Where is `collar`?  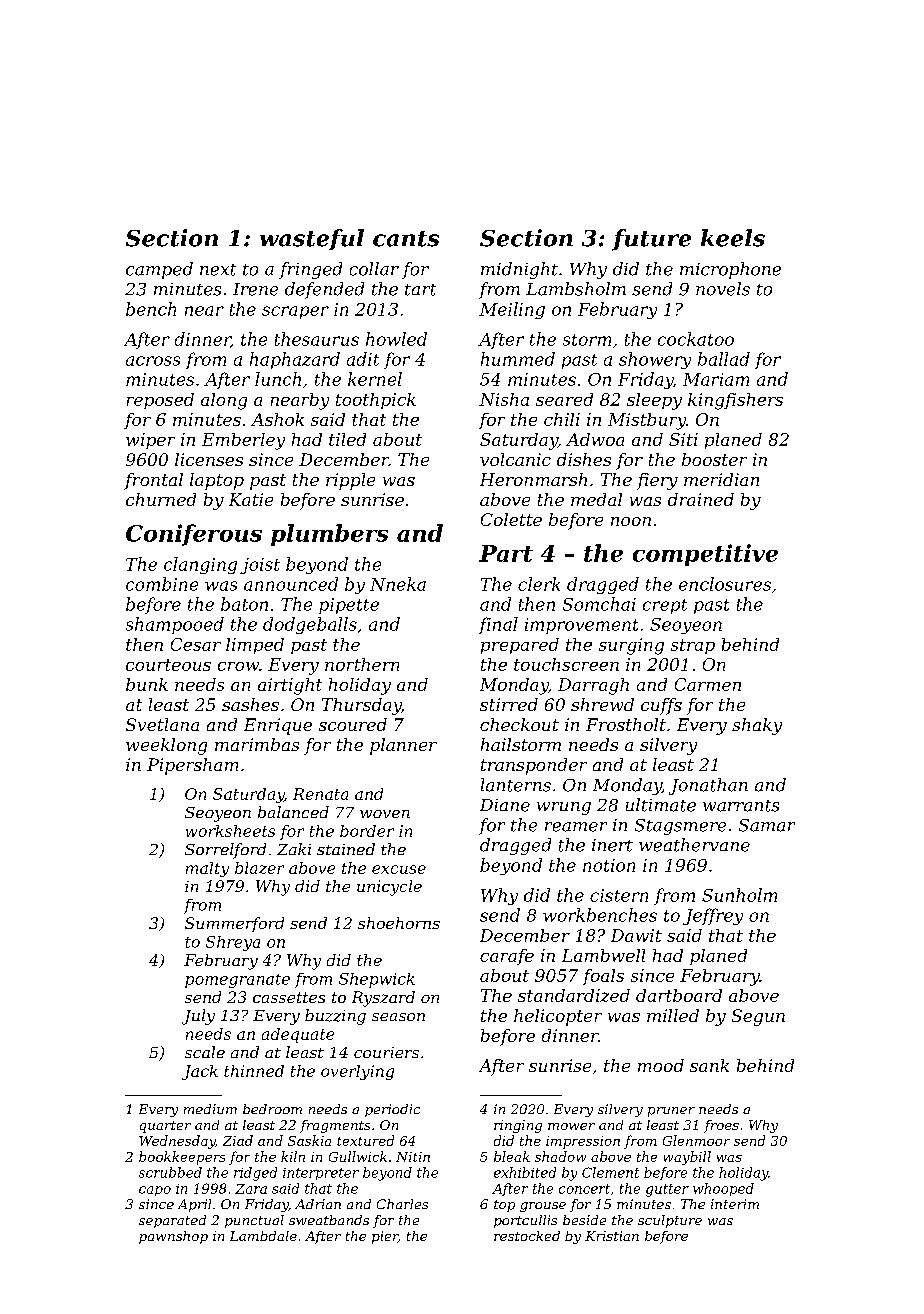 collar is located at coordinates (374, 269).
